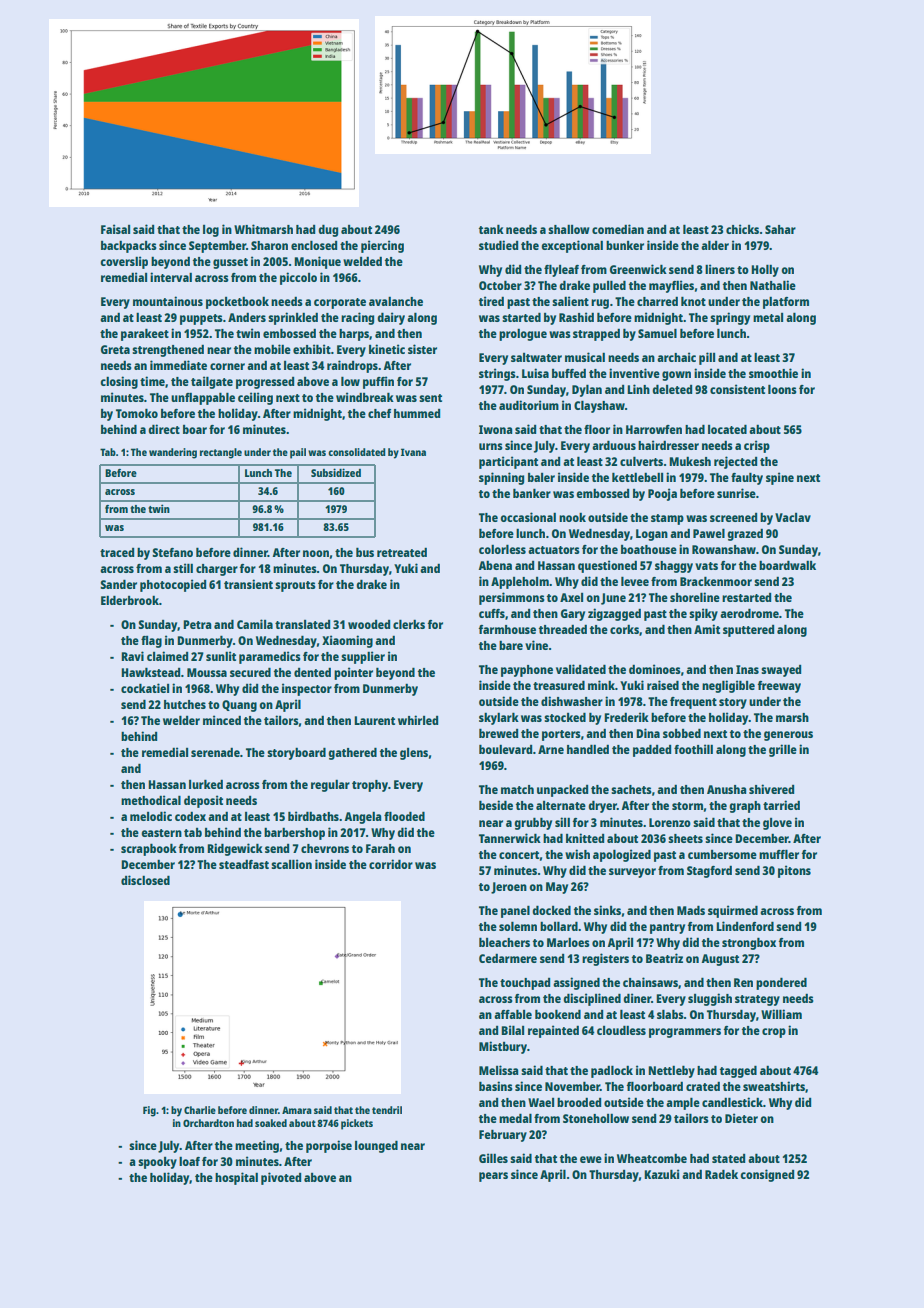 The height and width of the document is (1308, 924). Describe the element at coordinates (236, 1178) in the document. I see `hospital` at that location.
